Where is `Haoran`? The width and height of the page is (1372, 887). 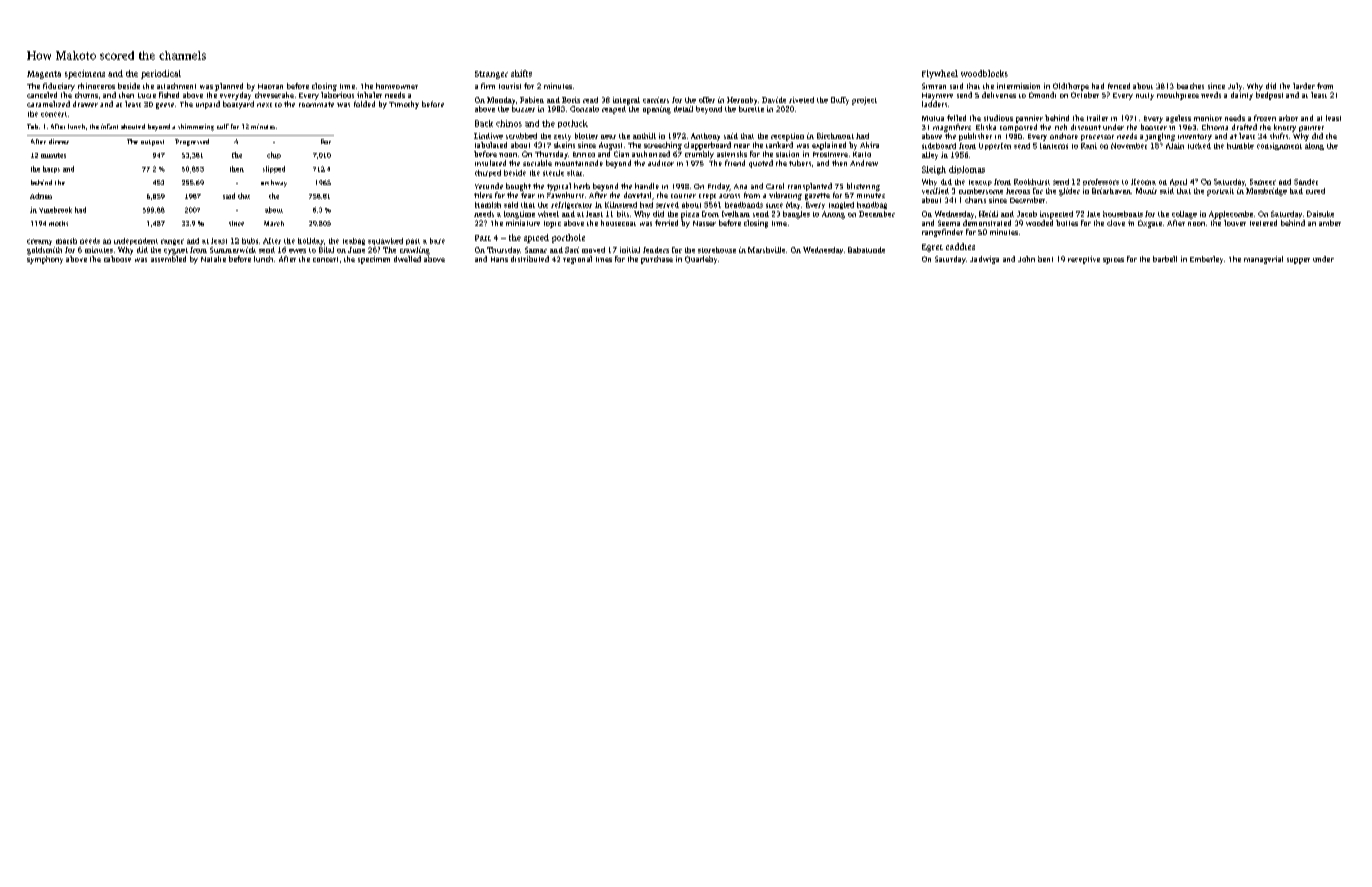 Haoran is located at coordinates (270, 86).
